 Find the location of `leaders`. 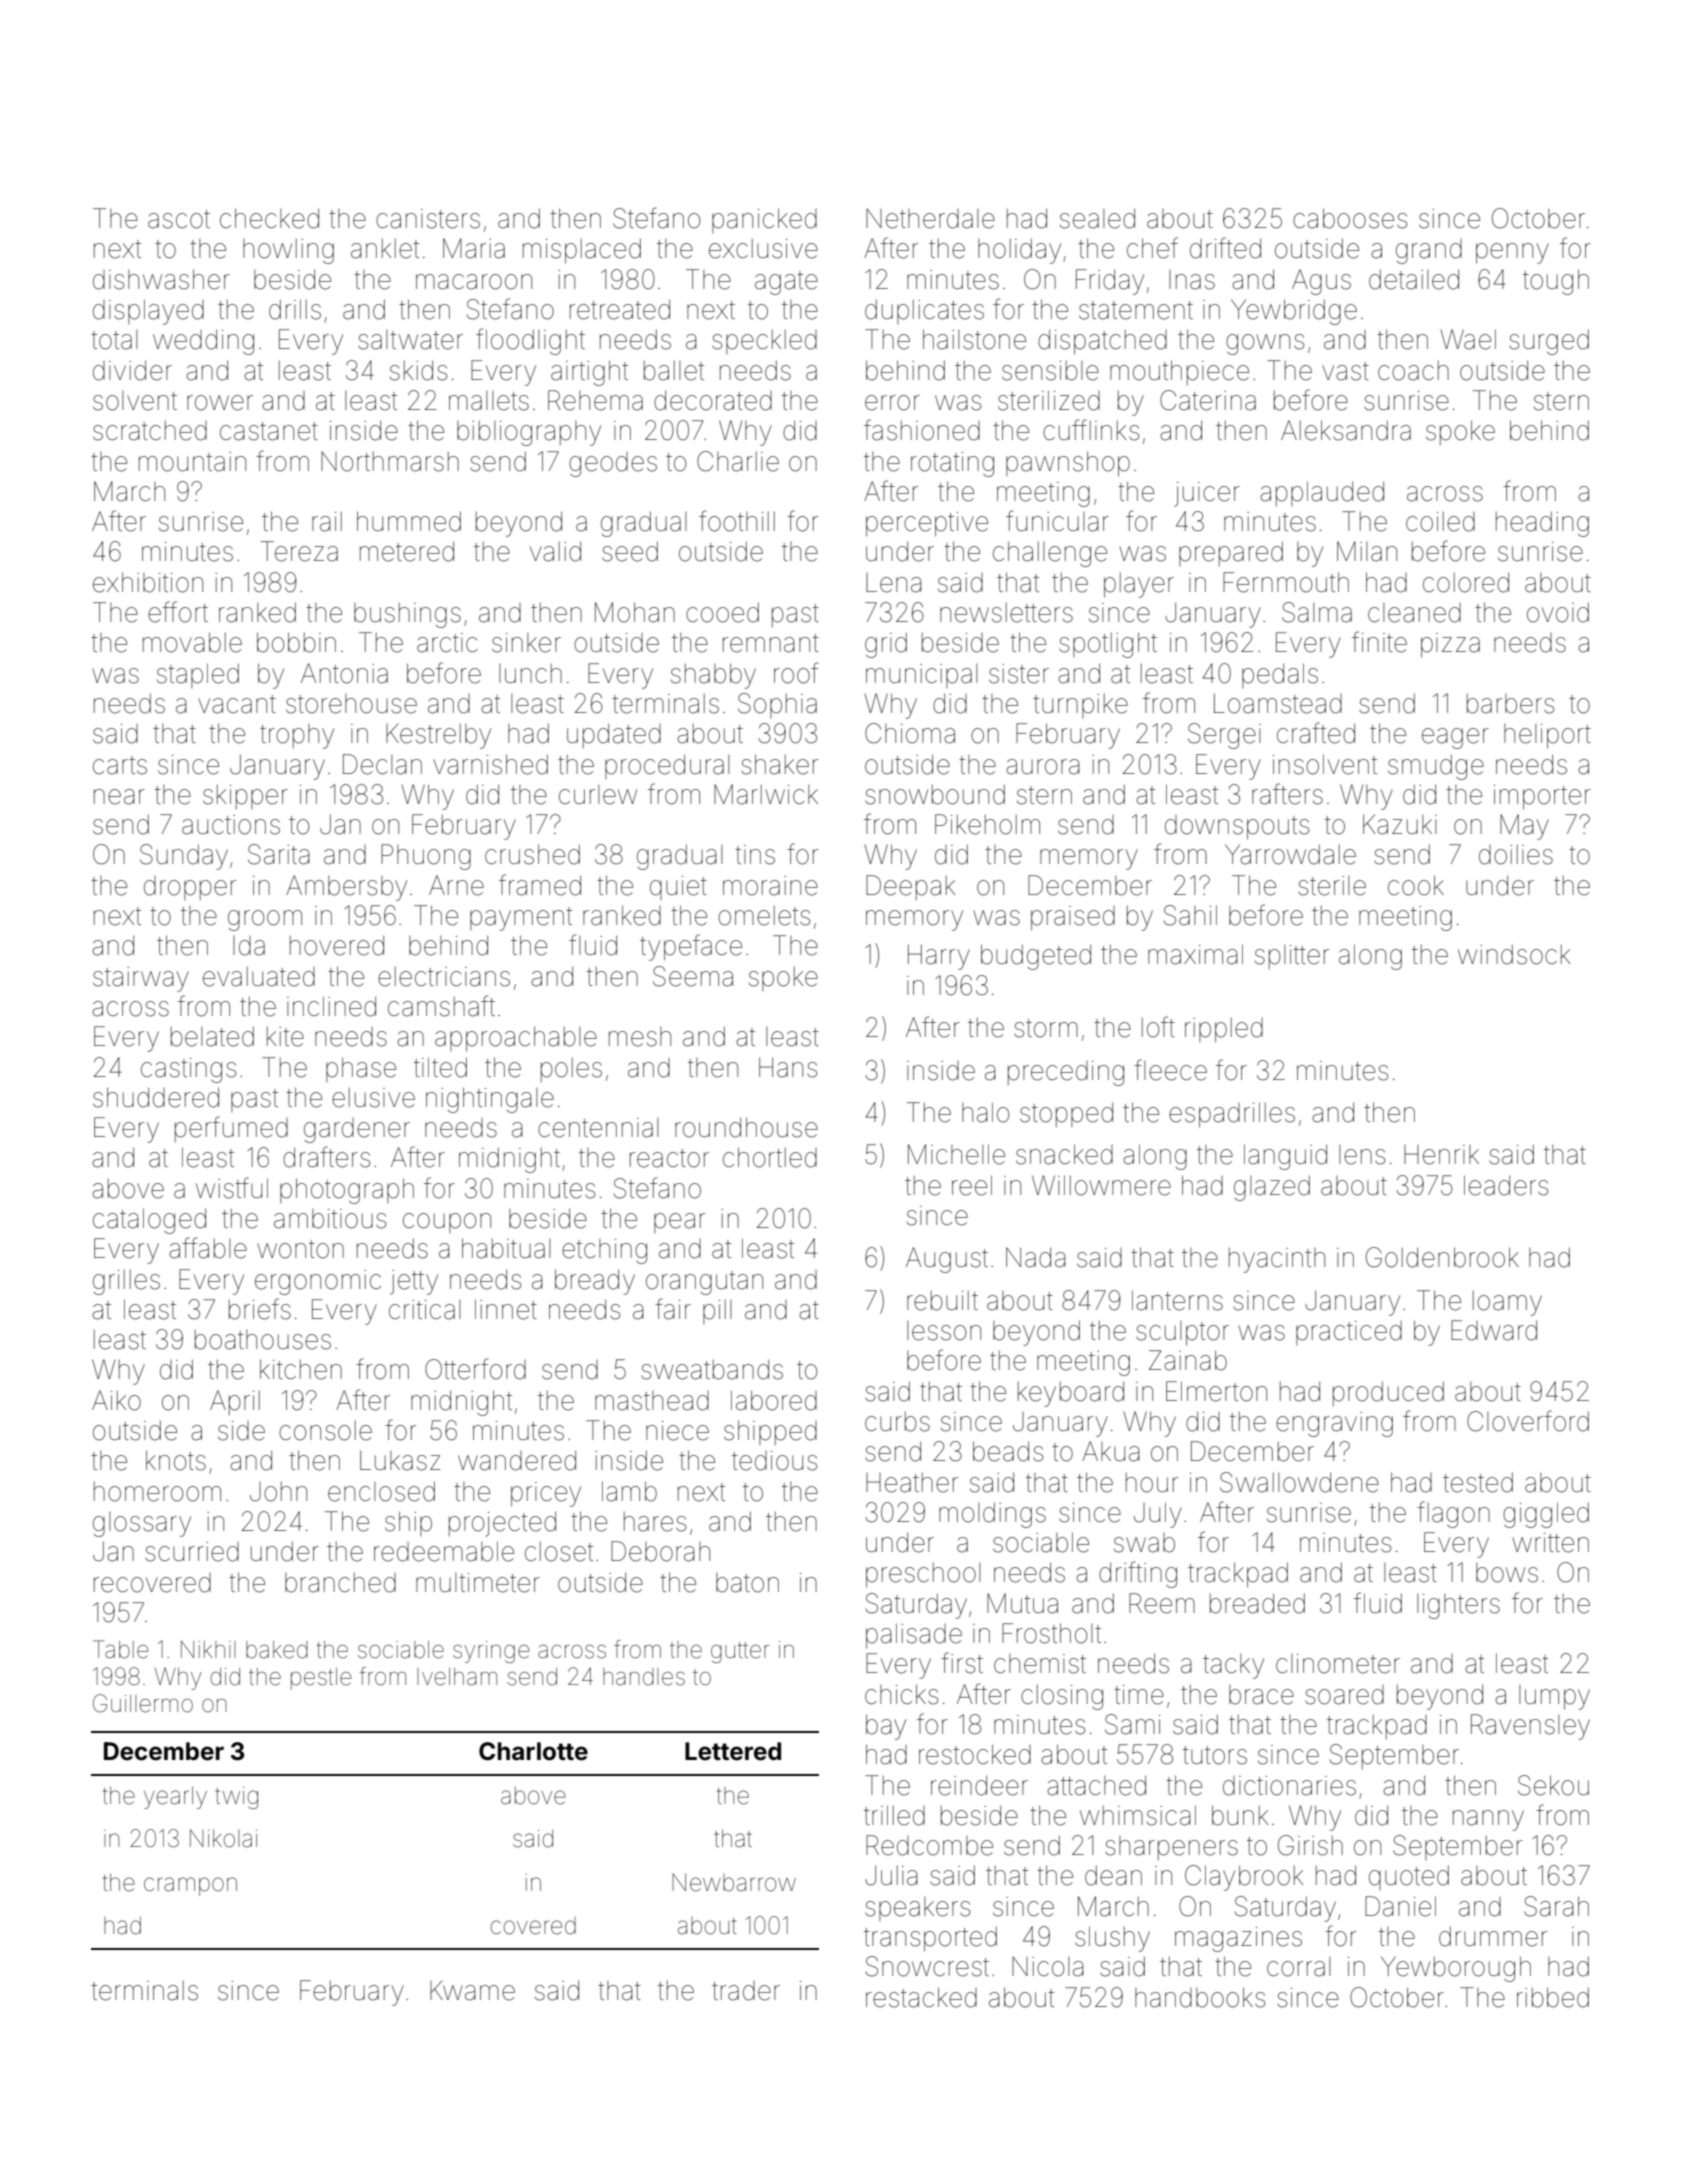

leaders is located at coordinates (1506, 1185).
